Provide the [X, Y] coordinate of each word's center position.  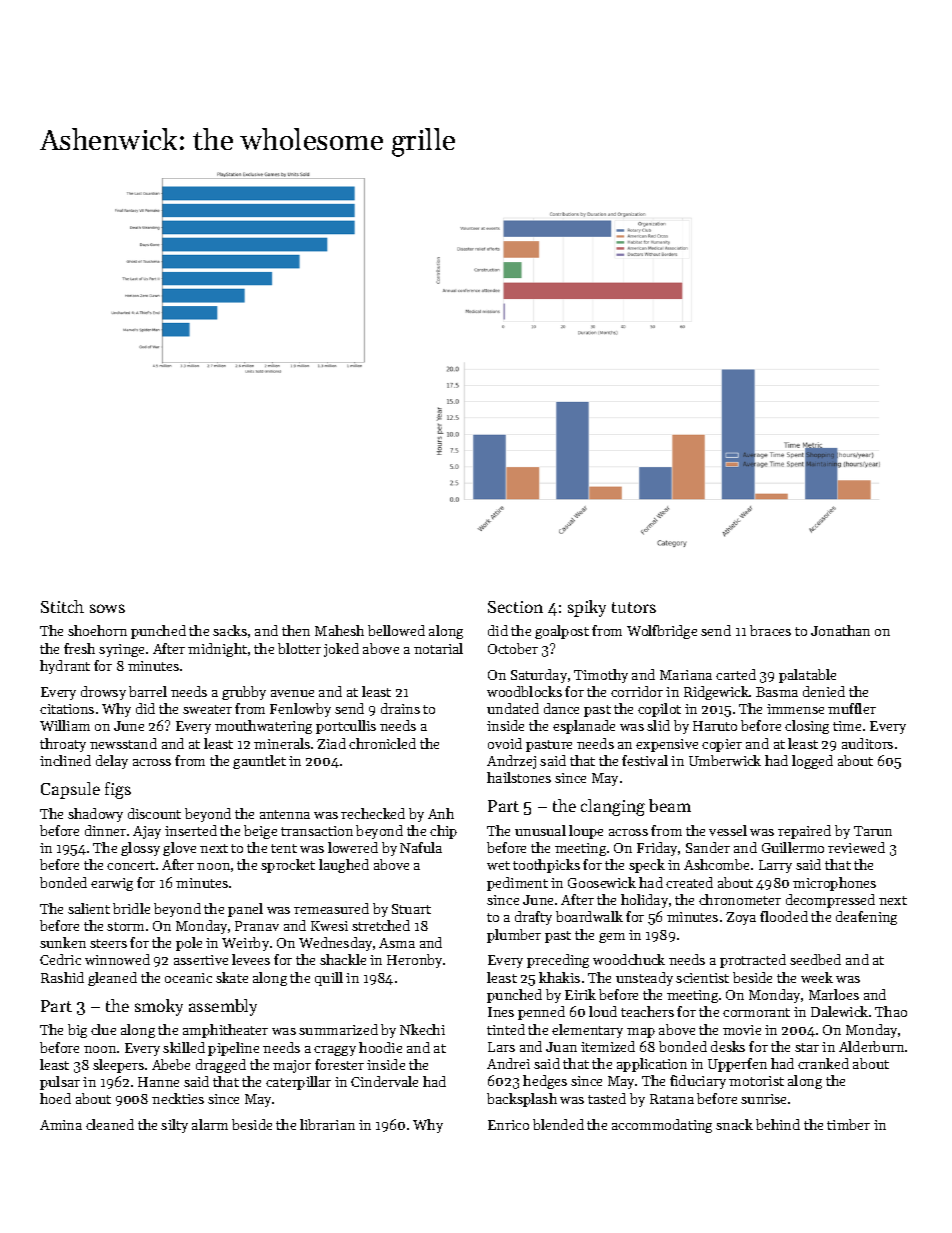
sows [107, 608]
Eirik [580, 994]
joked [341, 650]
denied [824, 691]
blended [558, 1124]
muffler [852, 708]
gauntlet [259, 762]
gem [612, 938]
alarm [210, 1124]
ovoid [505, 743]
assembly [223, 1007]
